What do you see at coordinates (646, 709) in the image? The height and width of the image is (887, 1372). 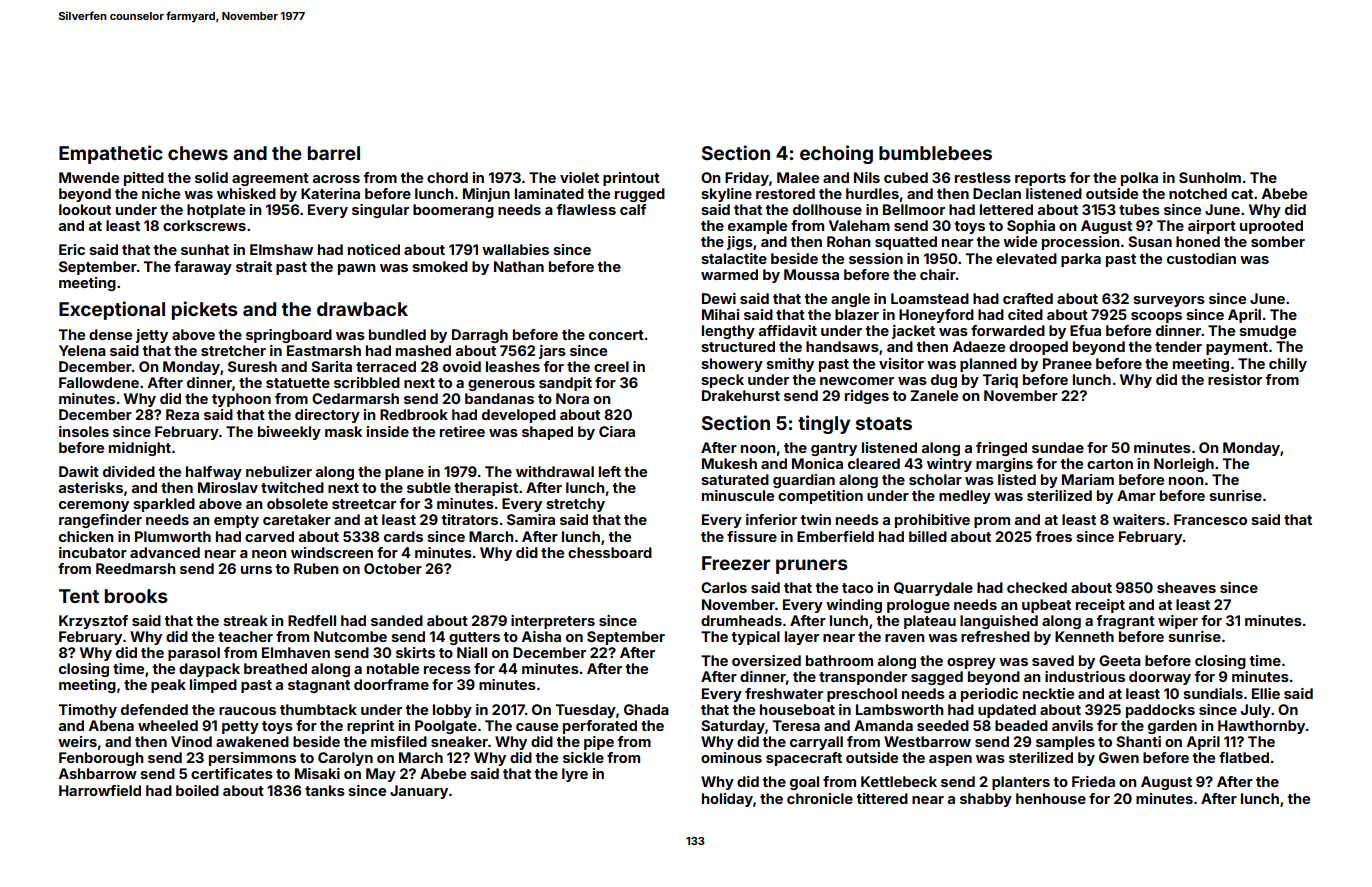 I see `Ghada` at bounding box center [646, 709].
